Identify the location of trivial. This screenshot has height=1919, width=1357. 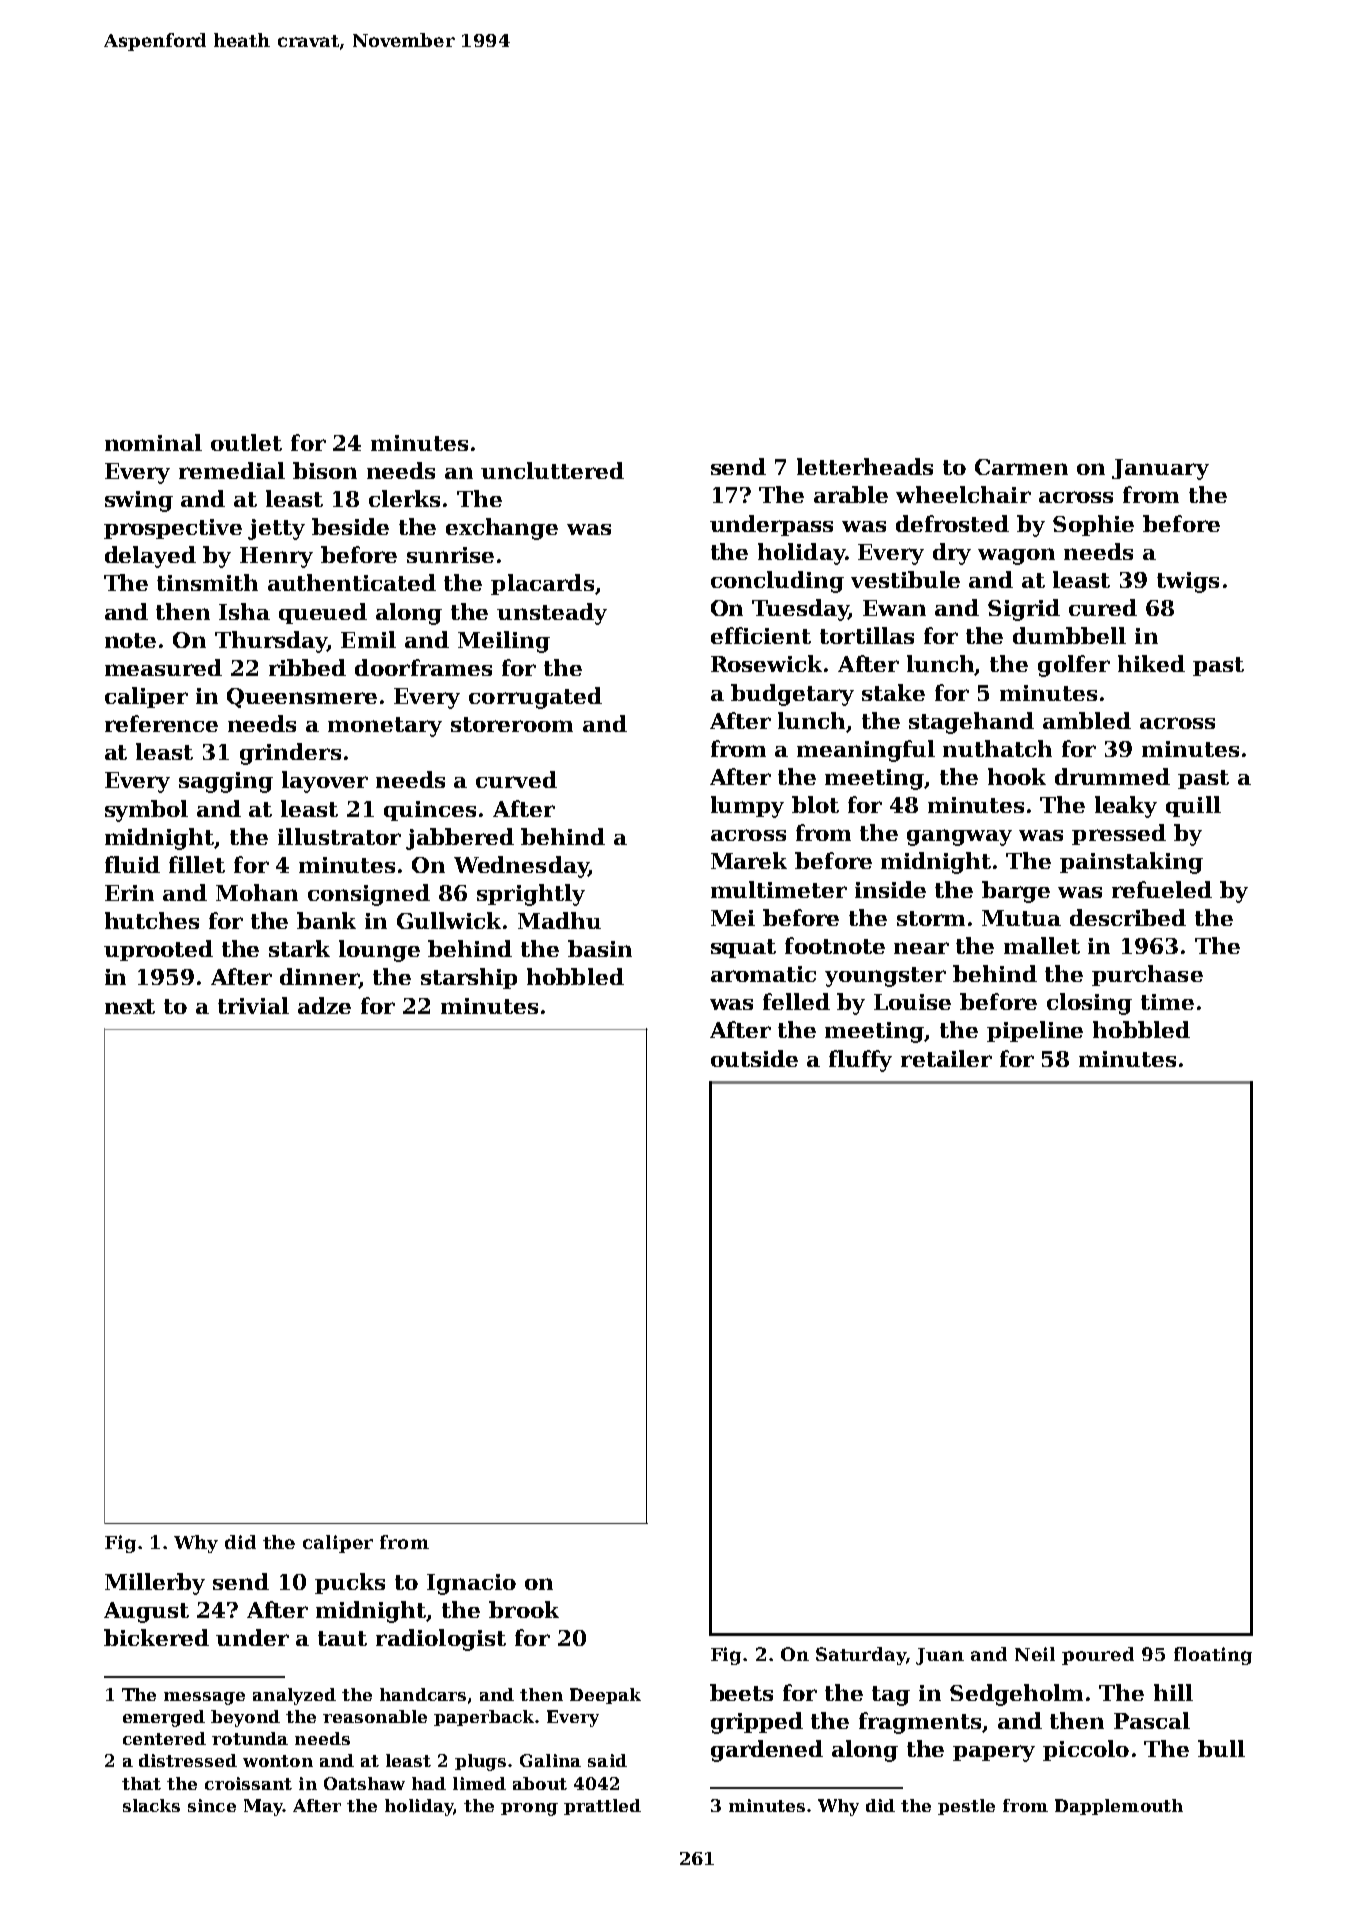
(253, 1005).
